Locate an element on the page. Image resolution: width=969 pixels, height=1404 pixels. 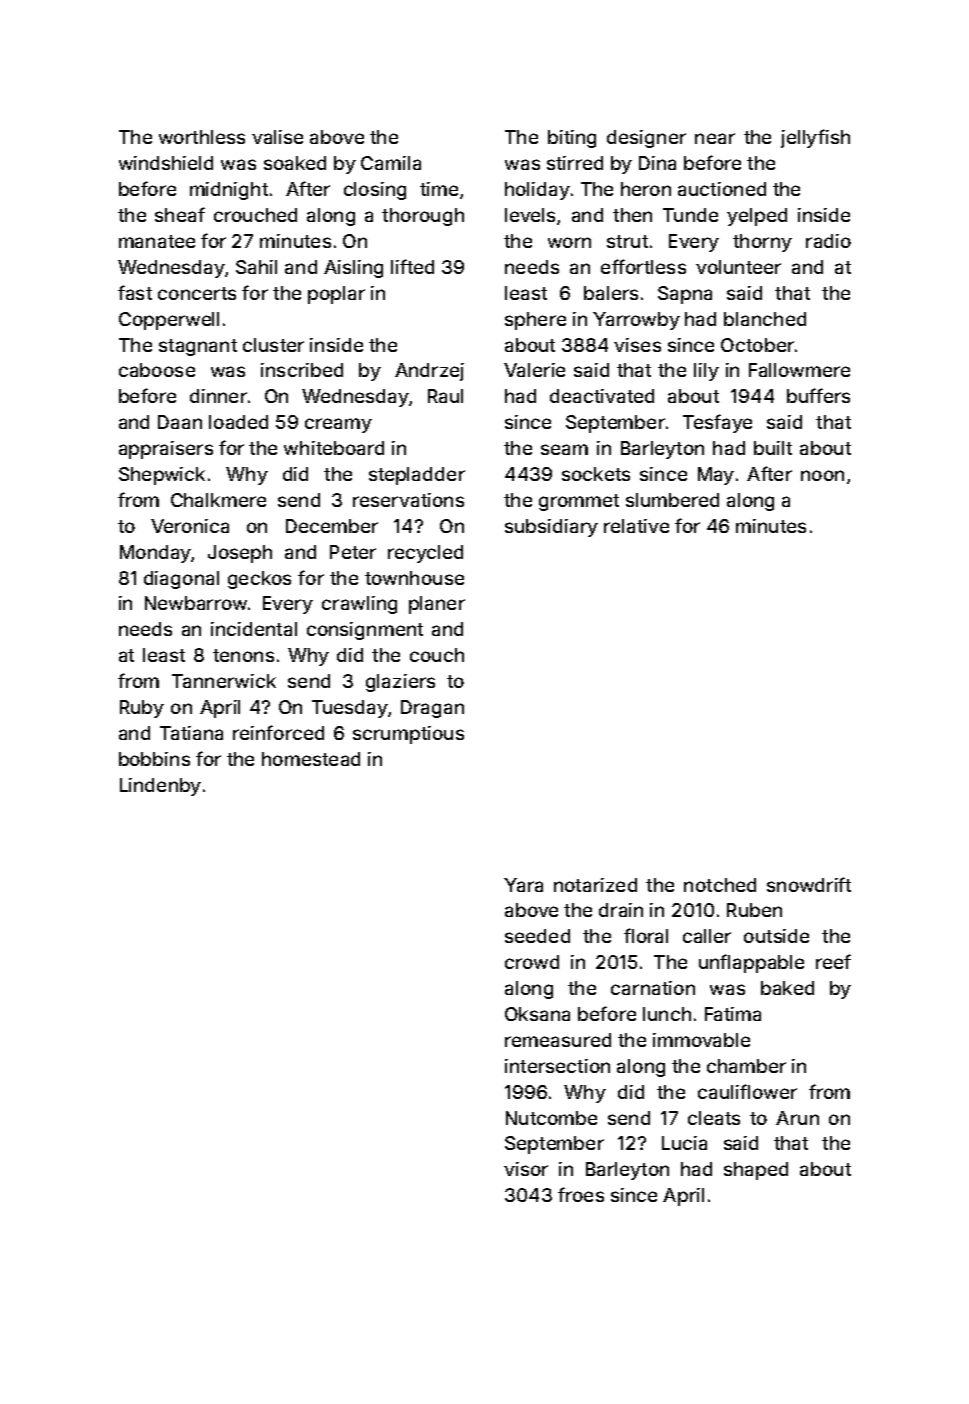
visor is located at coordinates (526, 1169).
